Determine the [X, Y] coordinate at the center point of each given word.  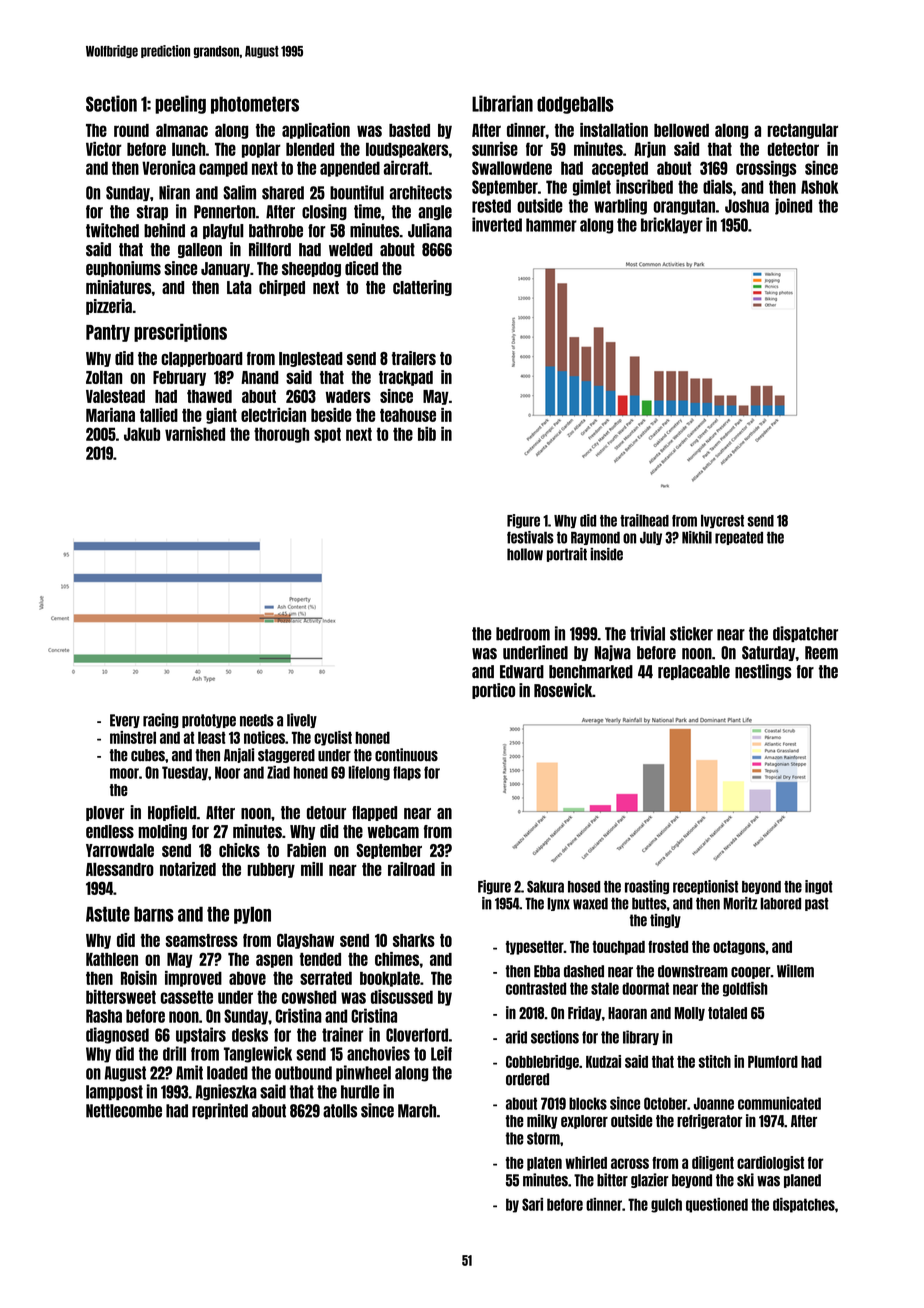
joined [793, 206]
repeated [739, 538]
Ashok [819, 187]
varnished [195, 434]
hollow [525, 554]
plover [105, 813]
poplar [261, 150]
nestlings [763, 672]
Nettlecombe [124, 1111]
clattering [422, 288]
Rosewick [563, 690]
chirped [282, 288]
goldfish [745, 989]
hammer [551, 225]
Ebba [547, 971]
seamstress [202, 940]
